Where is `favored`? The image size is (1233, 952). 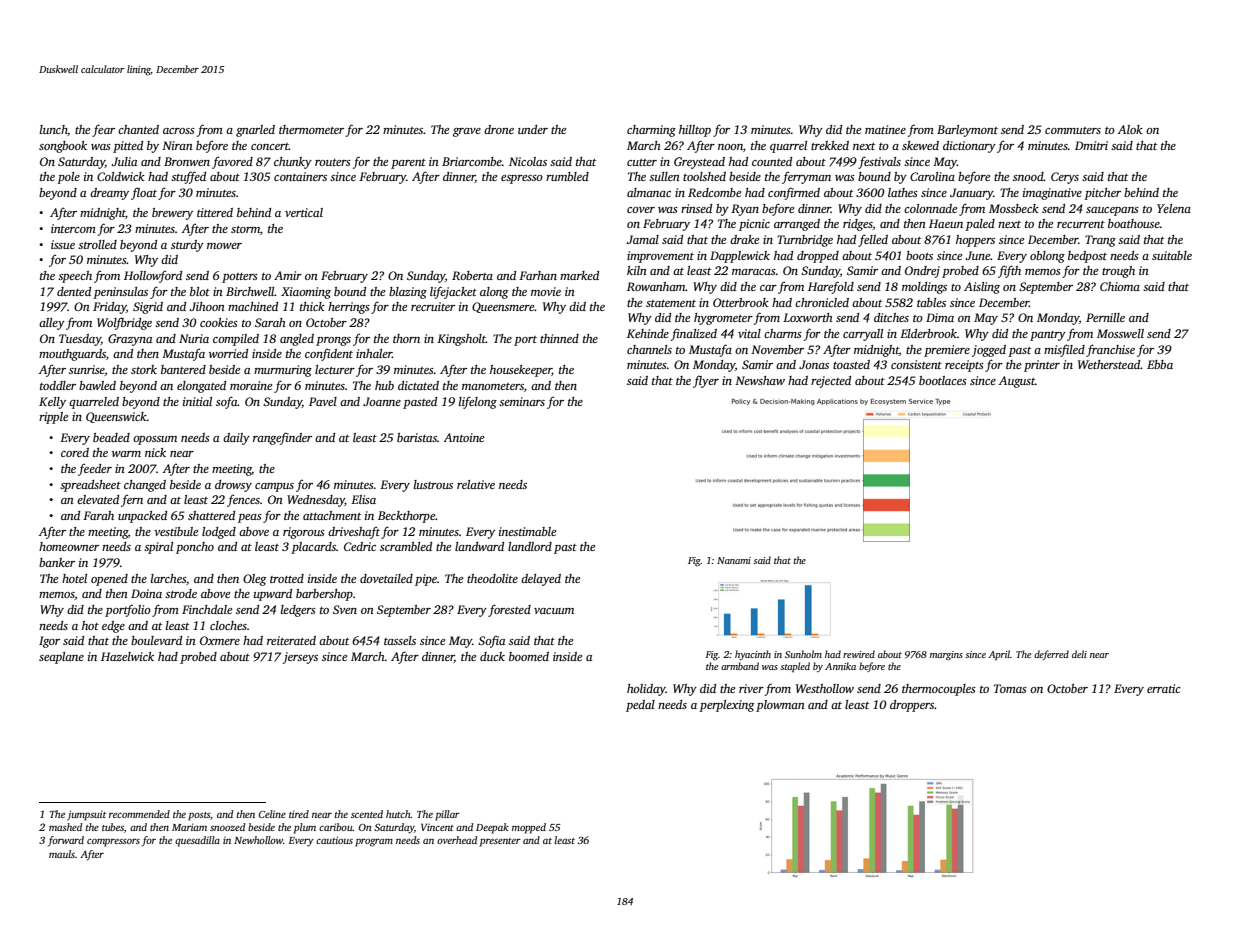 favored is located at coordinates (232, 163).
